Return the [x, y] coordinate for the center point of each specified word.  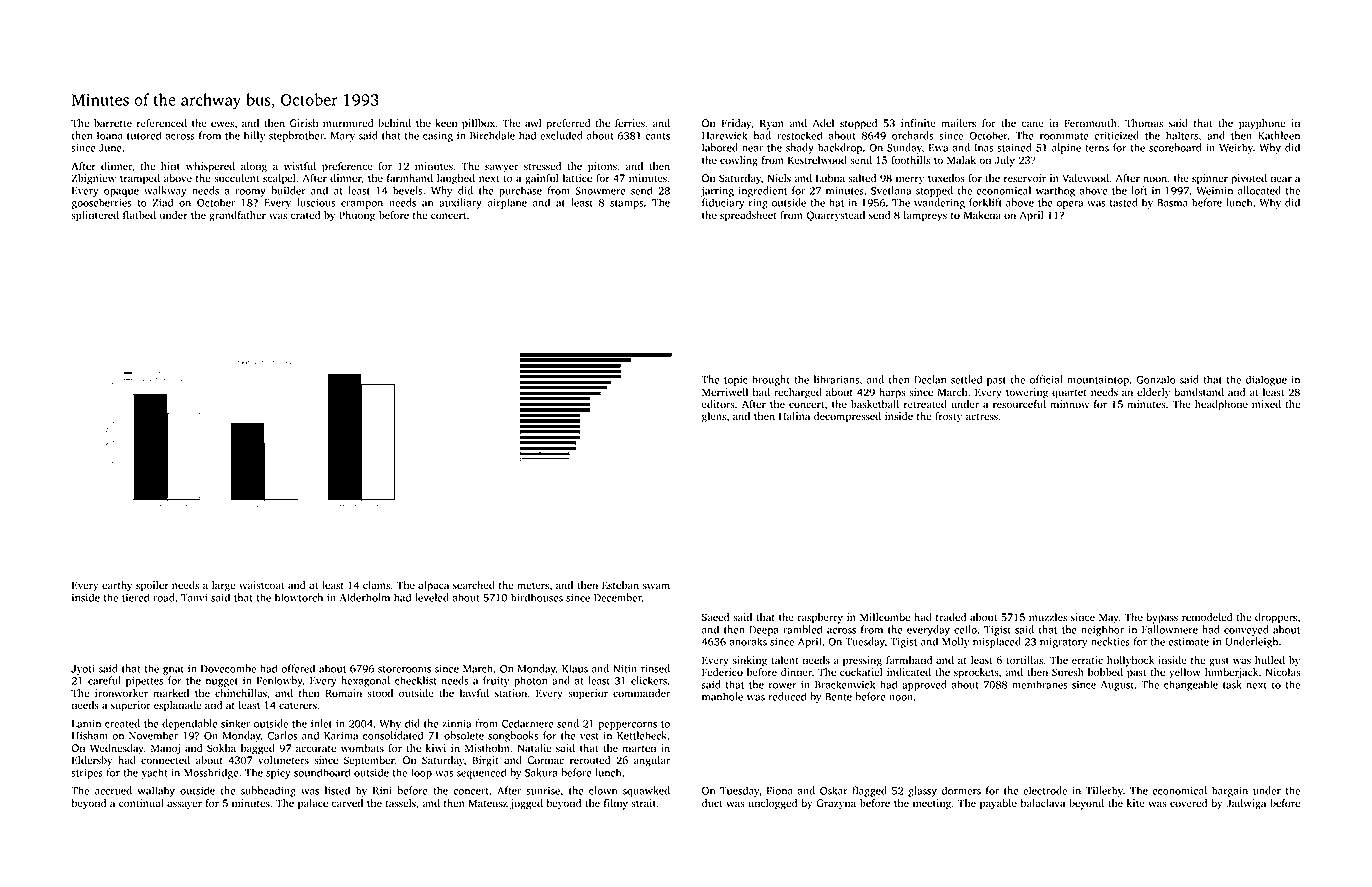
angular [652, 761]
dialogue [1266, 380]
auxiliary [460, 203]
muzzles [1048, 617]
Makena [982, 215]
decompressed [847, 417]
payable [998, 804]
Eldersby [92, 761]
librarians [836, 379]
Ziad [163, 202]
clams [376, 585]
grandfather [237, 216]
